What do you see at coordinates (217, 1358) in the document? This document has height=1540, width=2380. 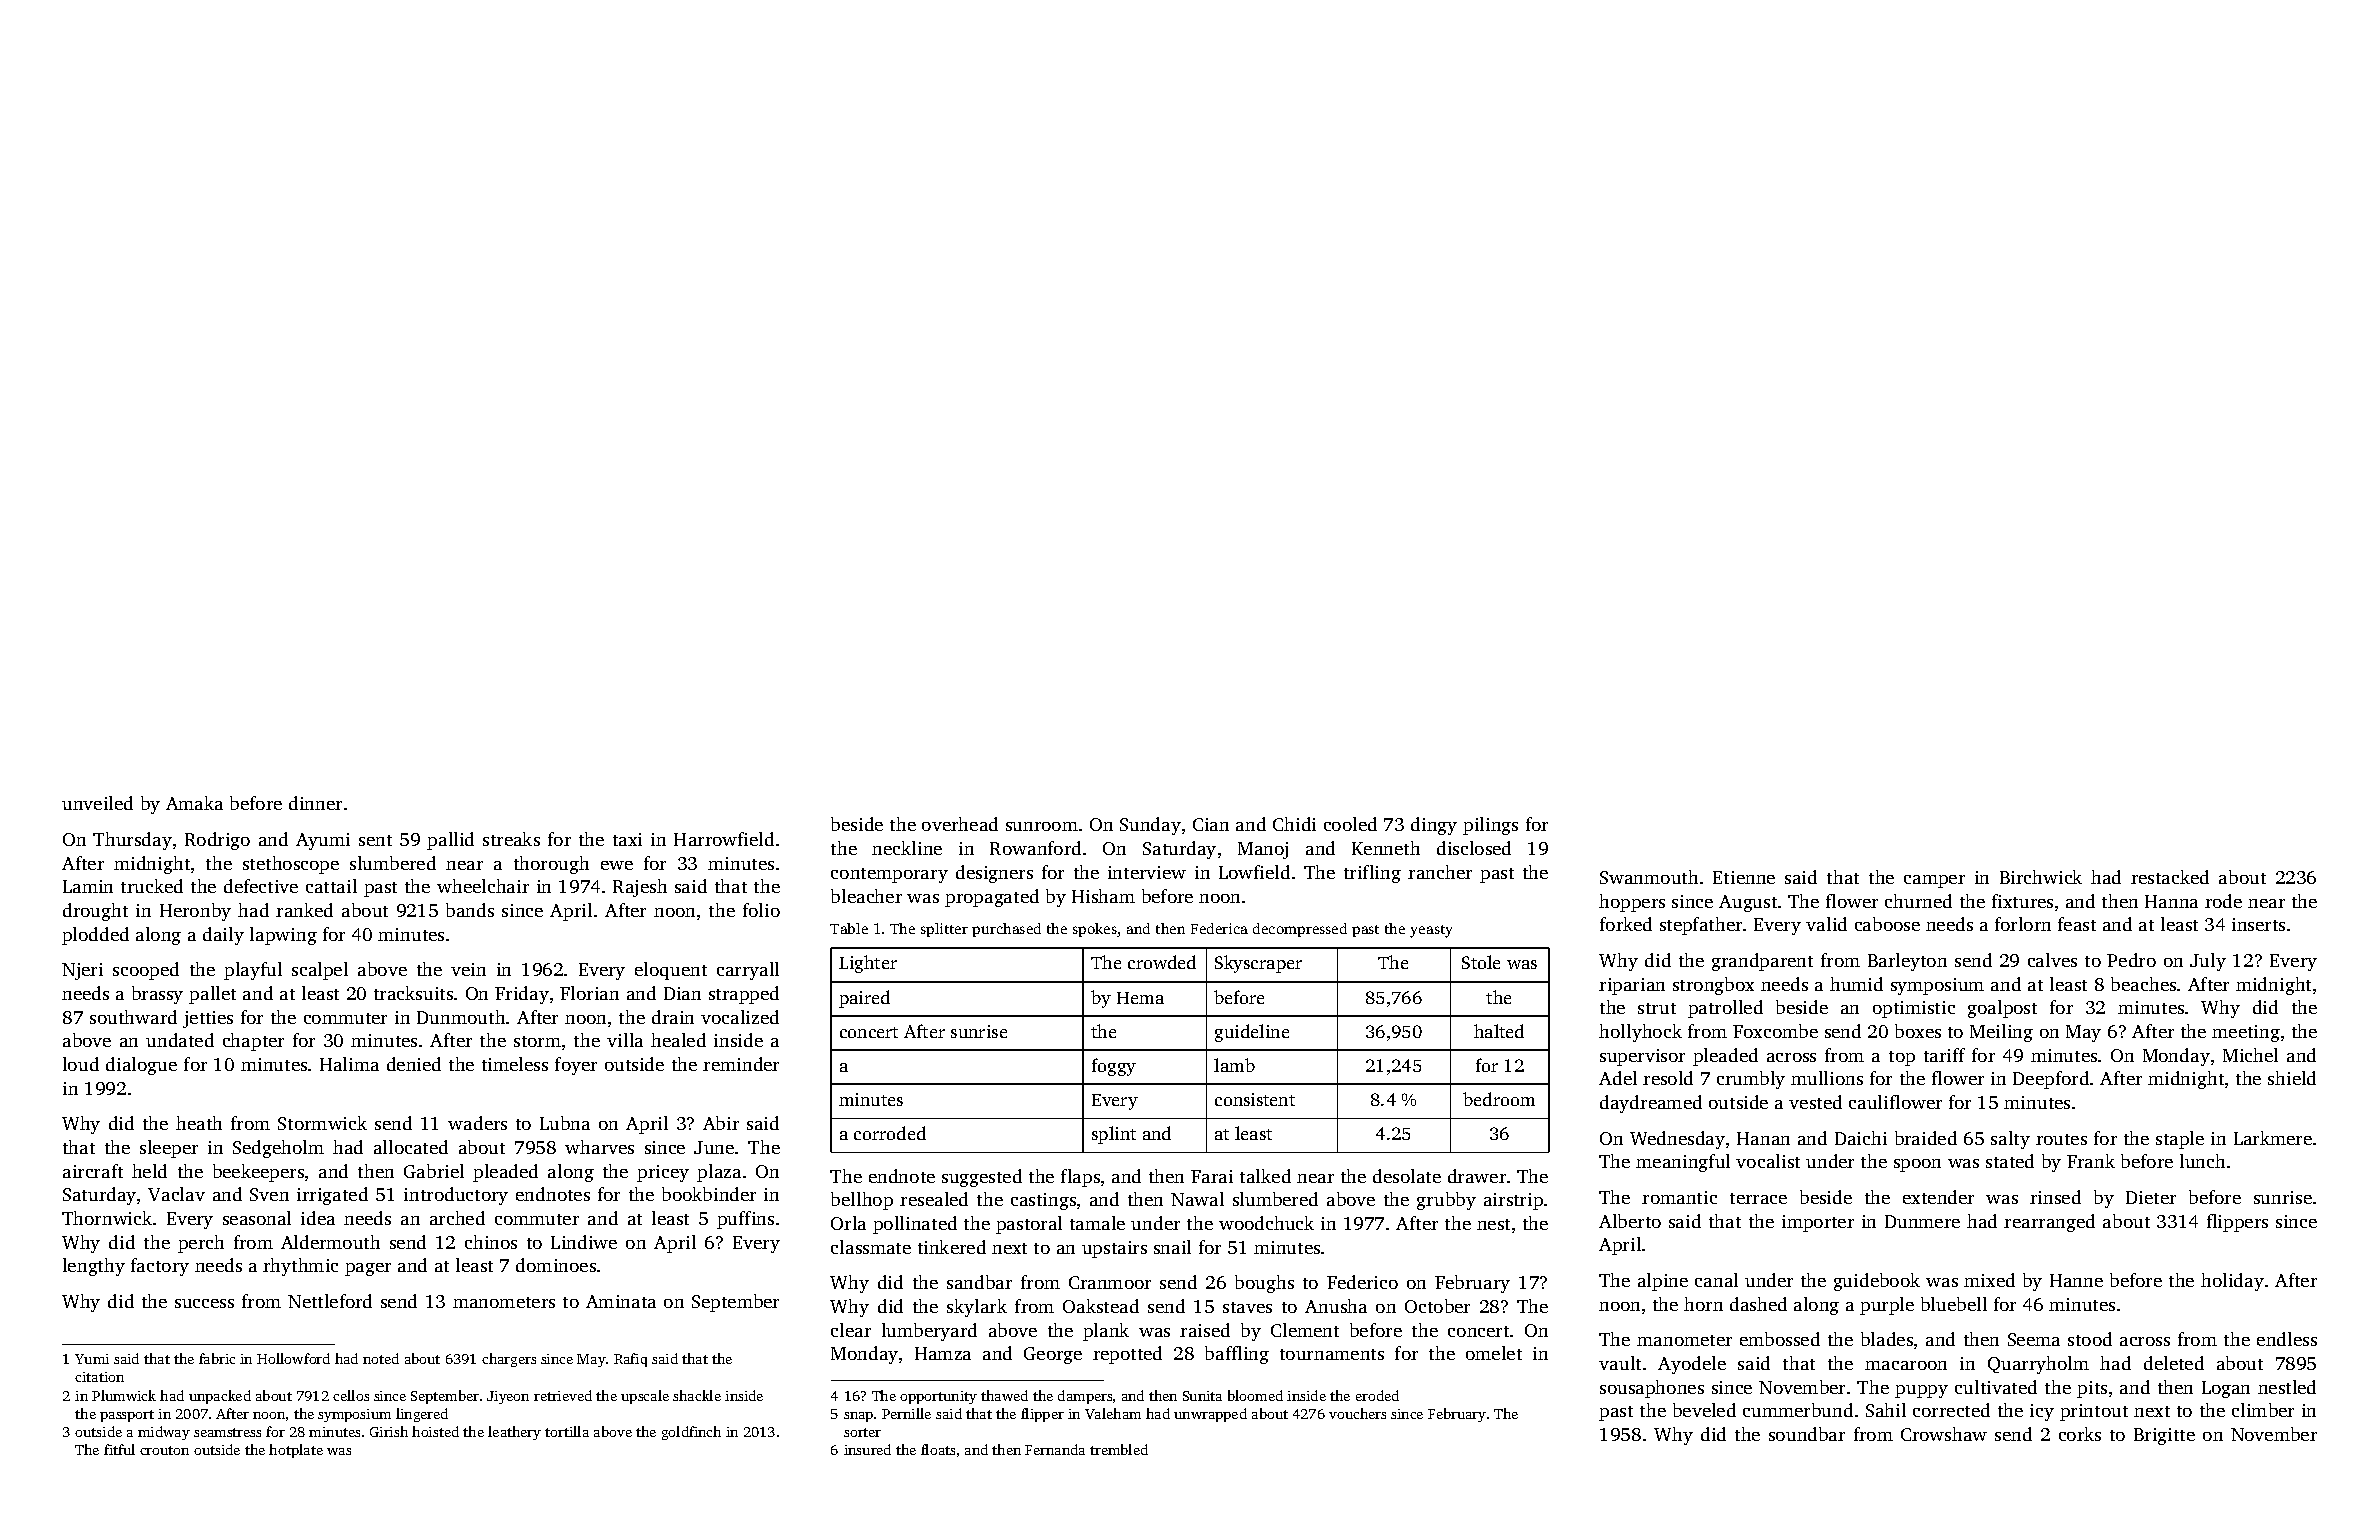 I see `fabric` at bounding box center [217, 1358].
